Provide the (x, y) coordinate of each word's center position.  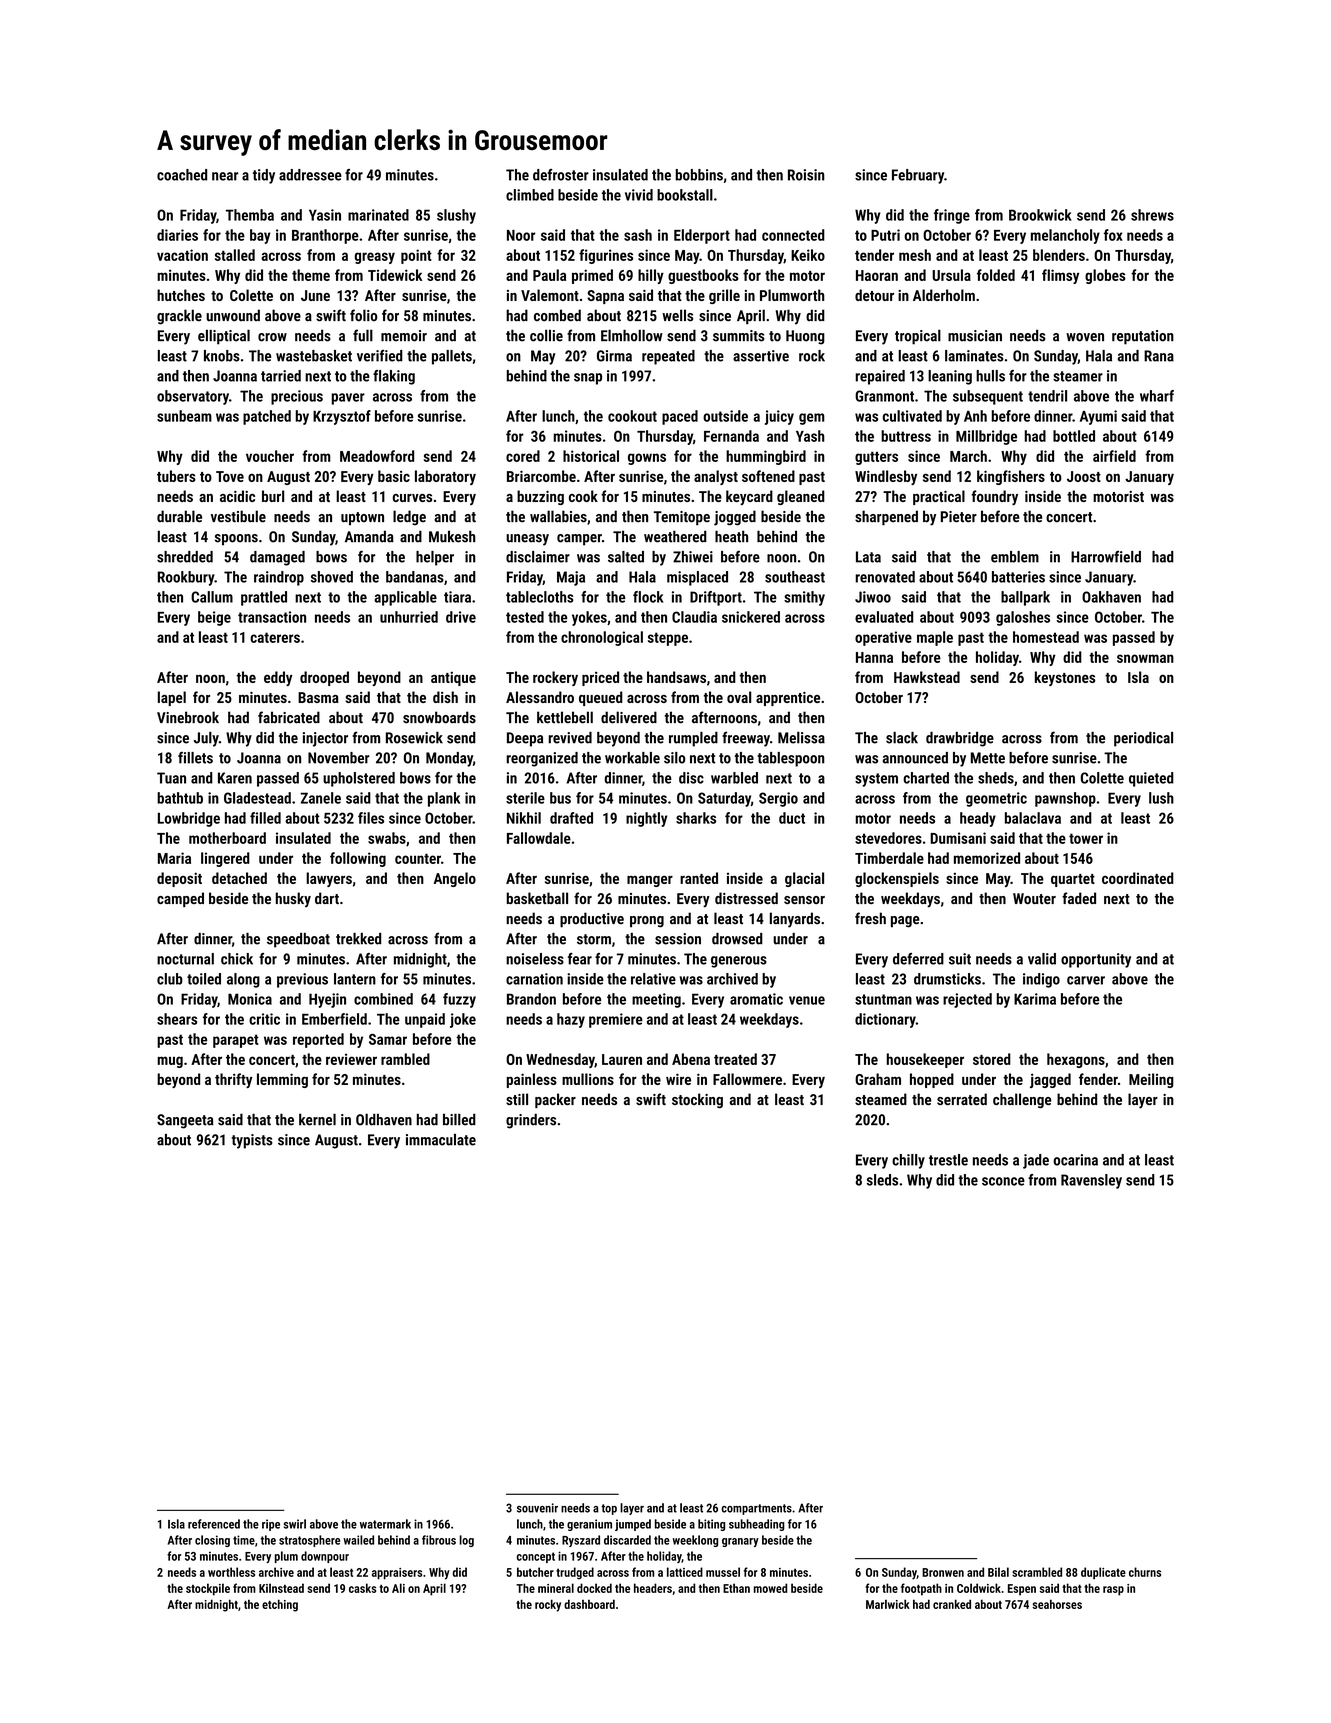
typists (252, 1141)
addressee (310, 175)
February (918, 176)
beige (214, 618)
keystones (1065, 678)
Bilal (998, 1572)
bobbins (699, 175)
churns (1145, 1572)
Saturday (724, 799)
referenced (214, 1524)
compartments (756, 1509)
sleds (882, 1180)
